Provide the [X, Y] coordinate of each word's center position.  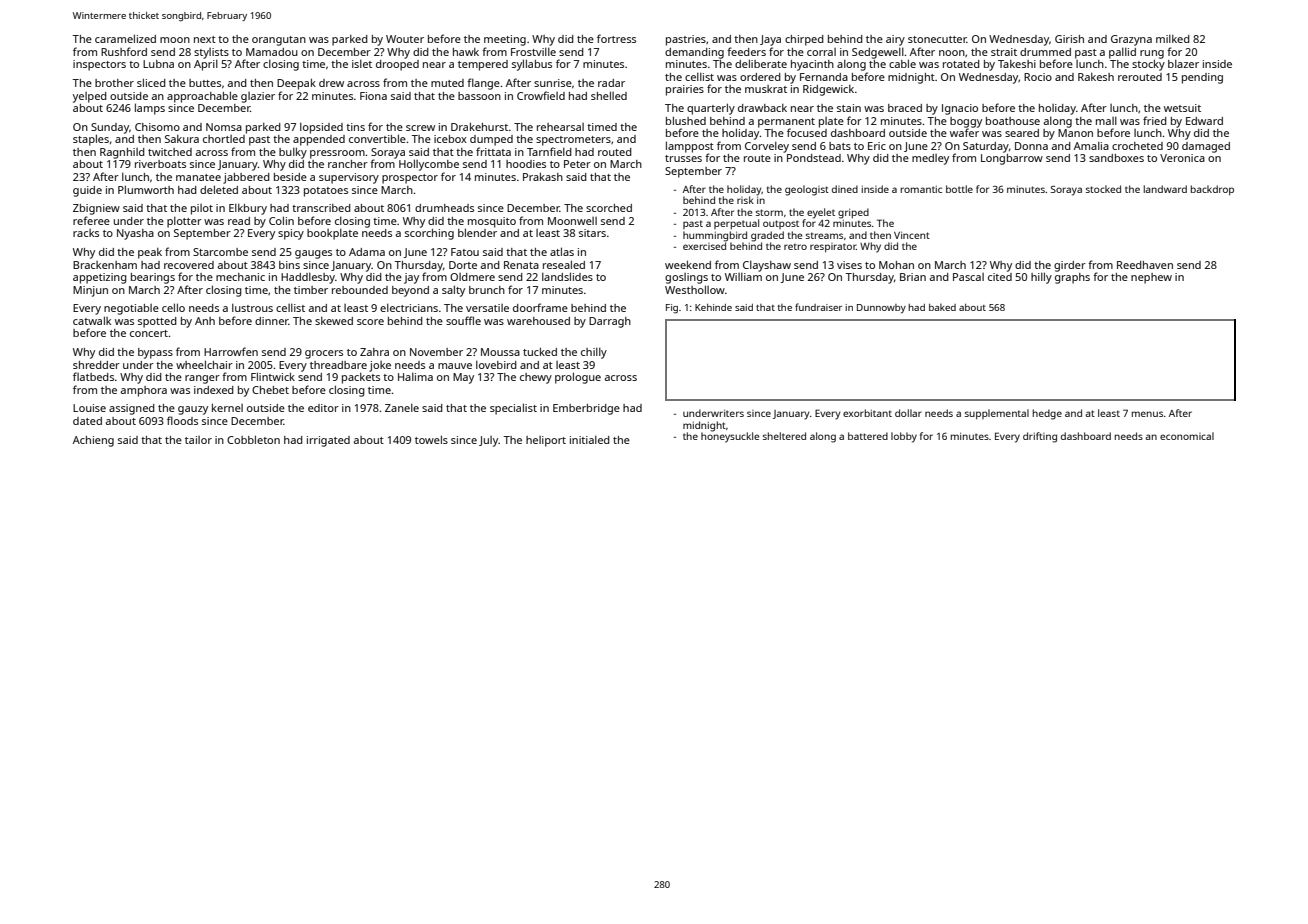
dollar [908, 413]
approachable [202, 97]
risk [745, 200]
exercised [704, 246]
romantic [921, 189]
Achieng [93, 441]
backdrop [1212, 190]
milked [1173, 38]
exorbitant [867, 413]
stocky [1148, 65]
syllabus [532, 65]
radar [611, 83]
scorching [429, 234]
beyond [410, 291]
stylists [211, 53]
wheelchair [204, 364]
